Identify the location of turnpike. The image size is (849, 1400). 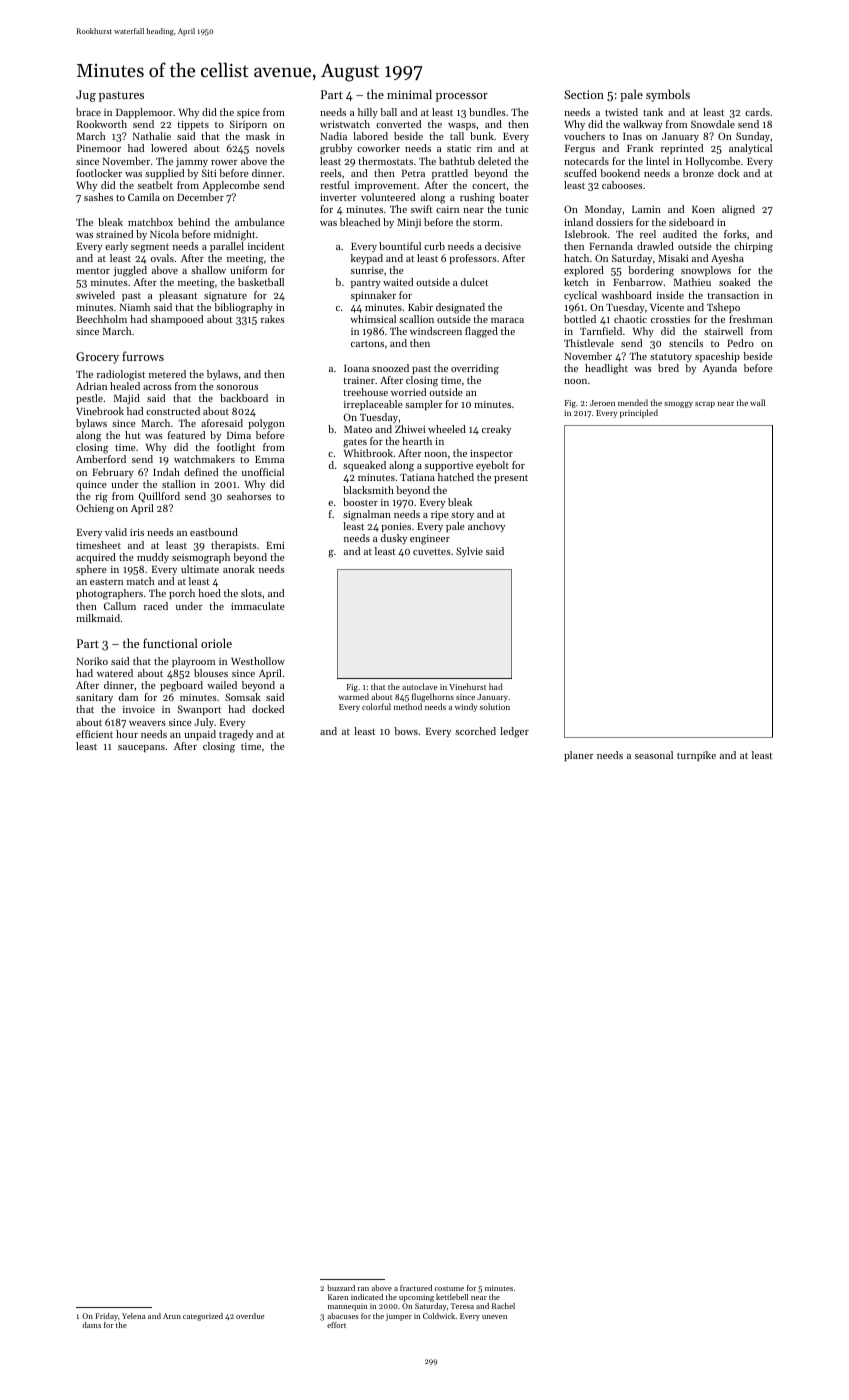
(696, 756).
